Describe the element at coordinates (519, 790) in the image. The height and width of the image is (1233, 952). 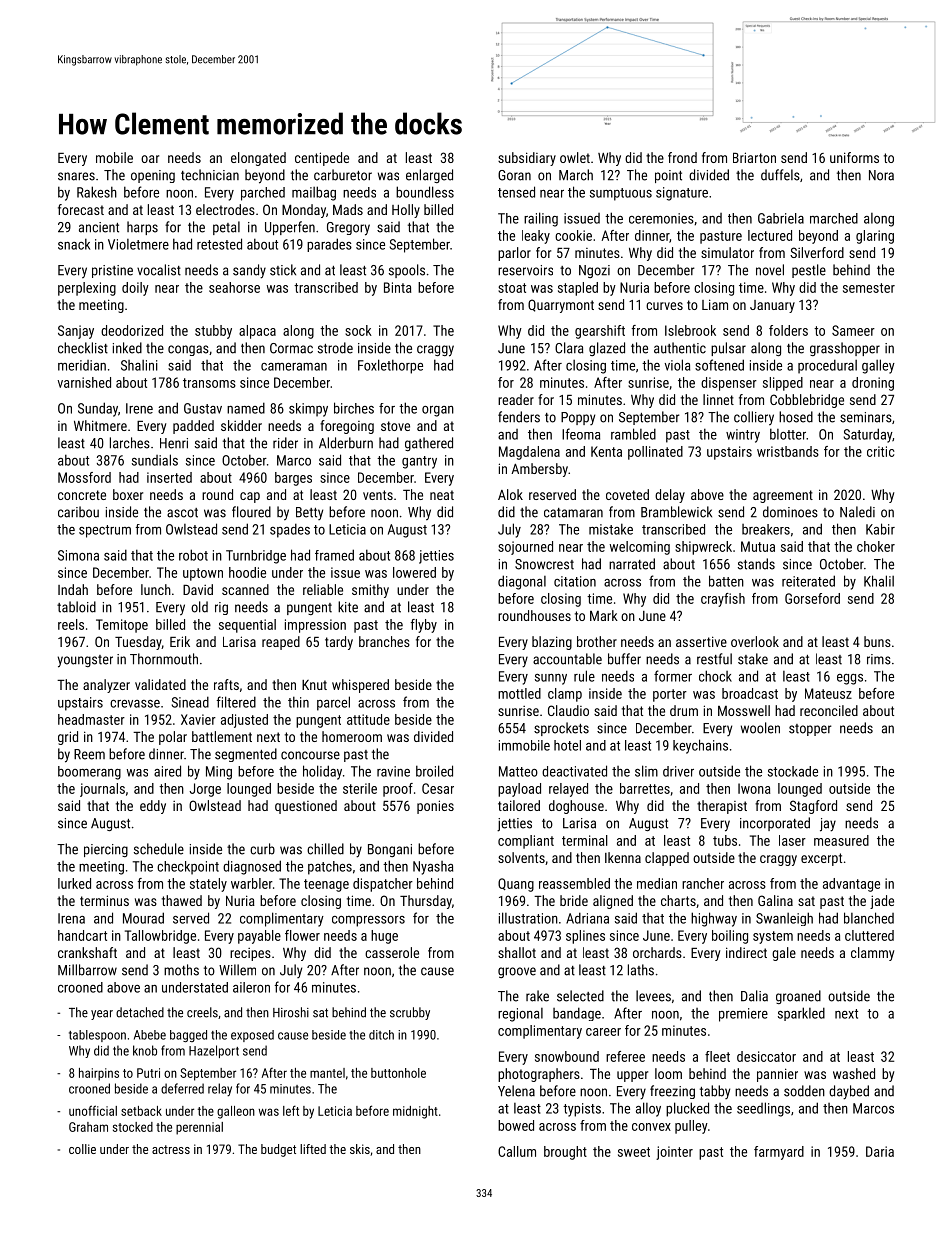
I see `payload` at that location.
